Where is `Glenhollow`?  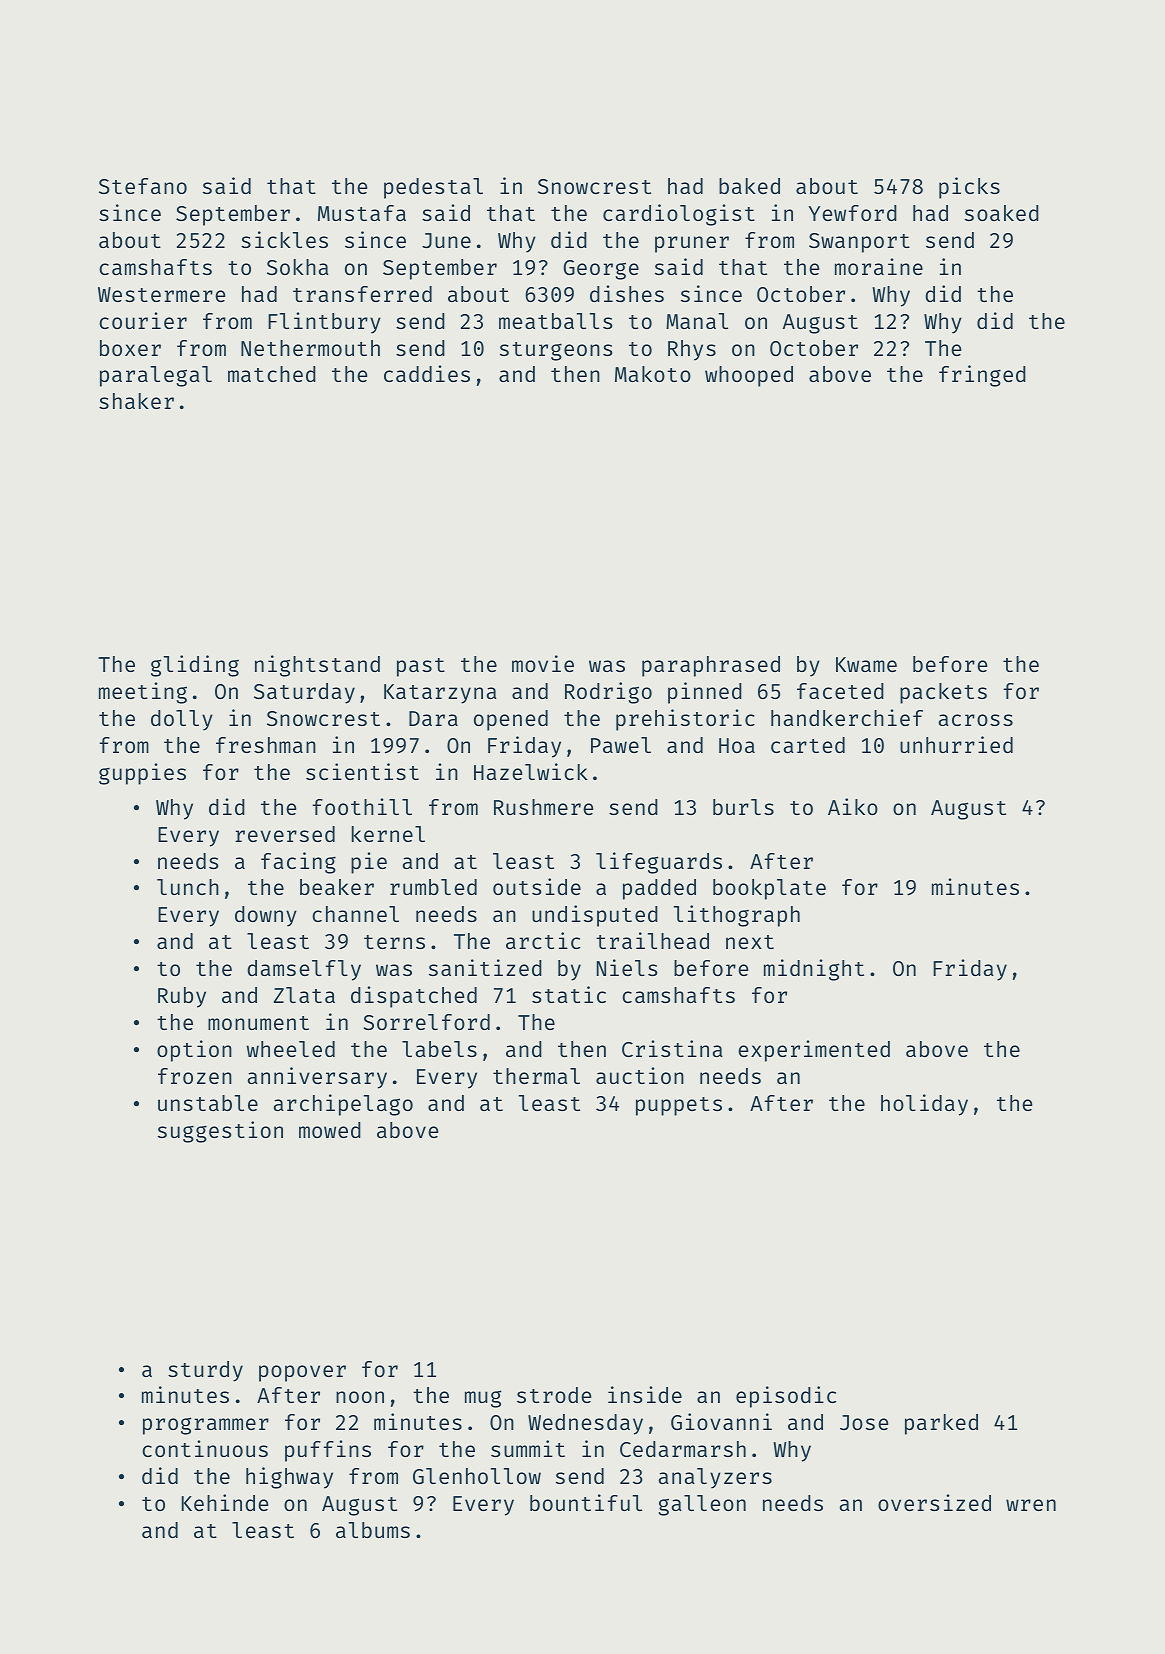
Glenhollow is located at coordinates (477, 1476).
